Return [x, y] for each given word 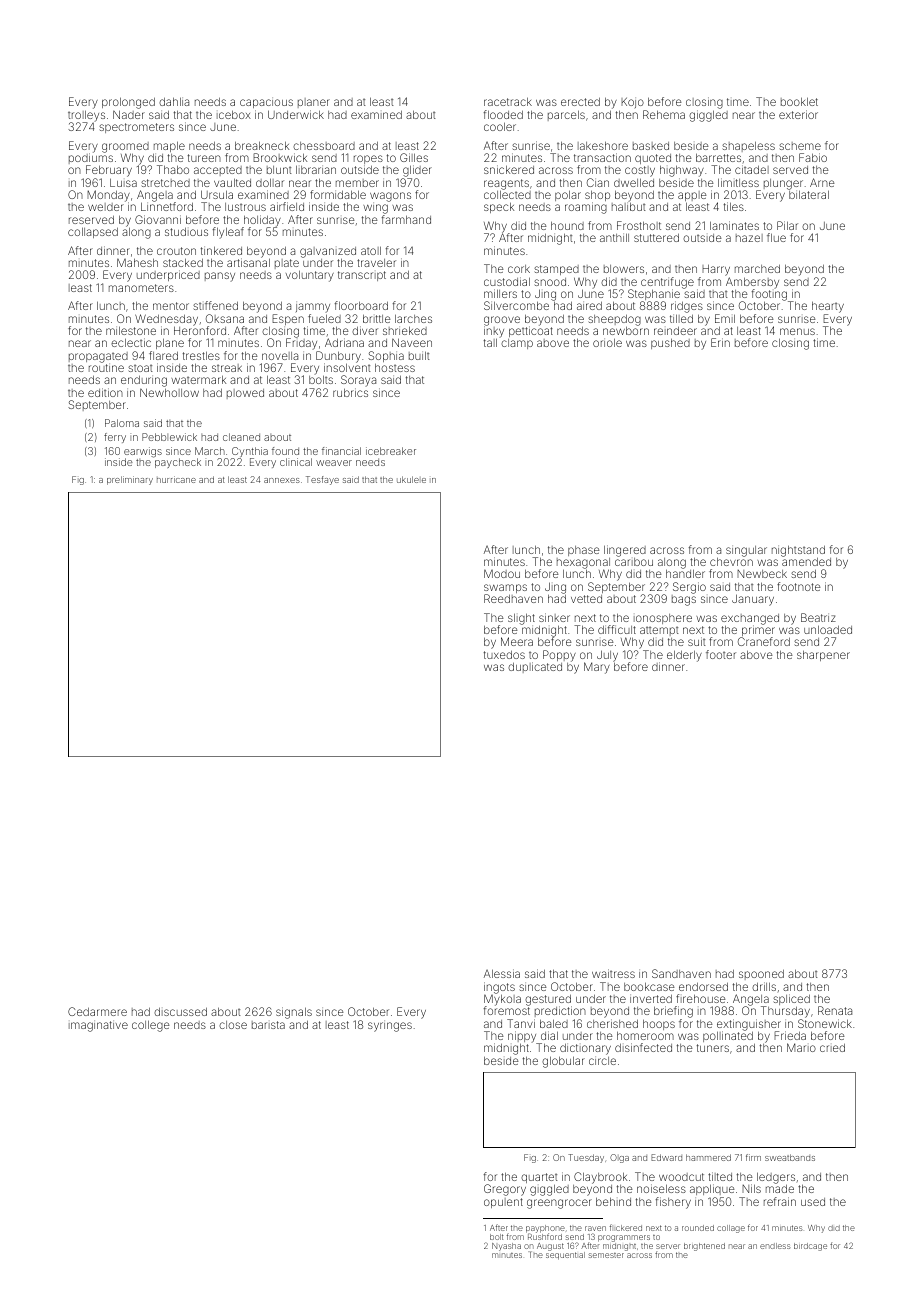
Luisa [123, 182]
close [233, 1025]
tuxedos [504, 655]
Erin [720, 342]
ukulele [411, 479]
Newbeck [762, 574]
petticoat [531, 331]
